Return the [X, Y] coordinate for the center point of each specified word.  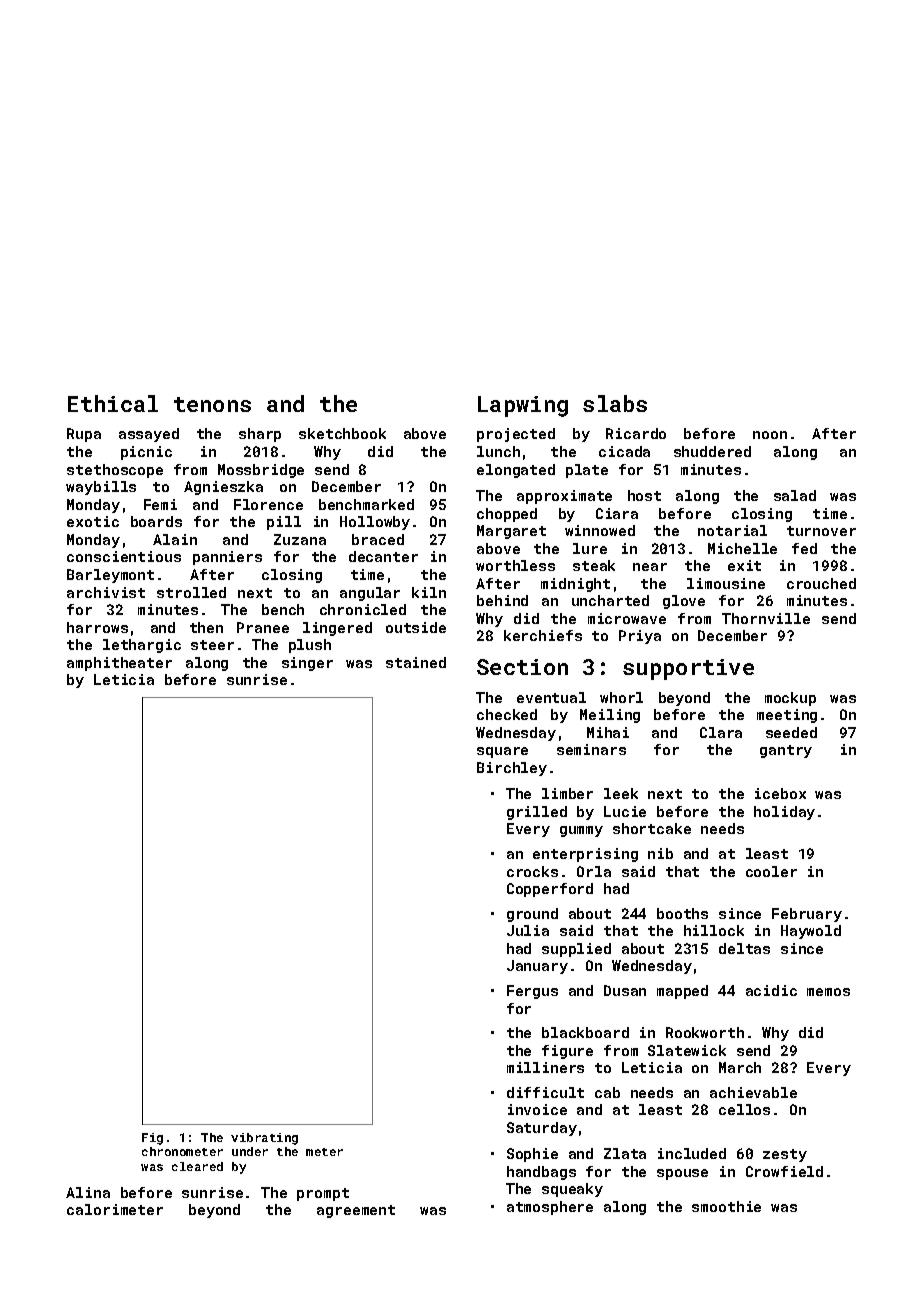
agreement [356, 1211]
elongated [516, 471]
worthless [515, 565]
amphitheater [119, 664]
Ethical [113, 403]
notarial [732, 530]
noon [770, 435]
